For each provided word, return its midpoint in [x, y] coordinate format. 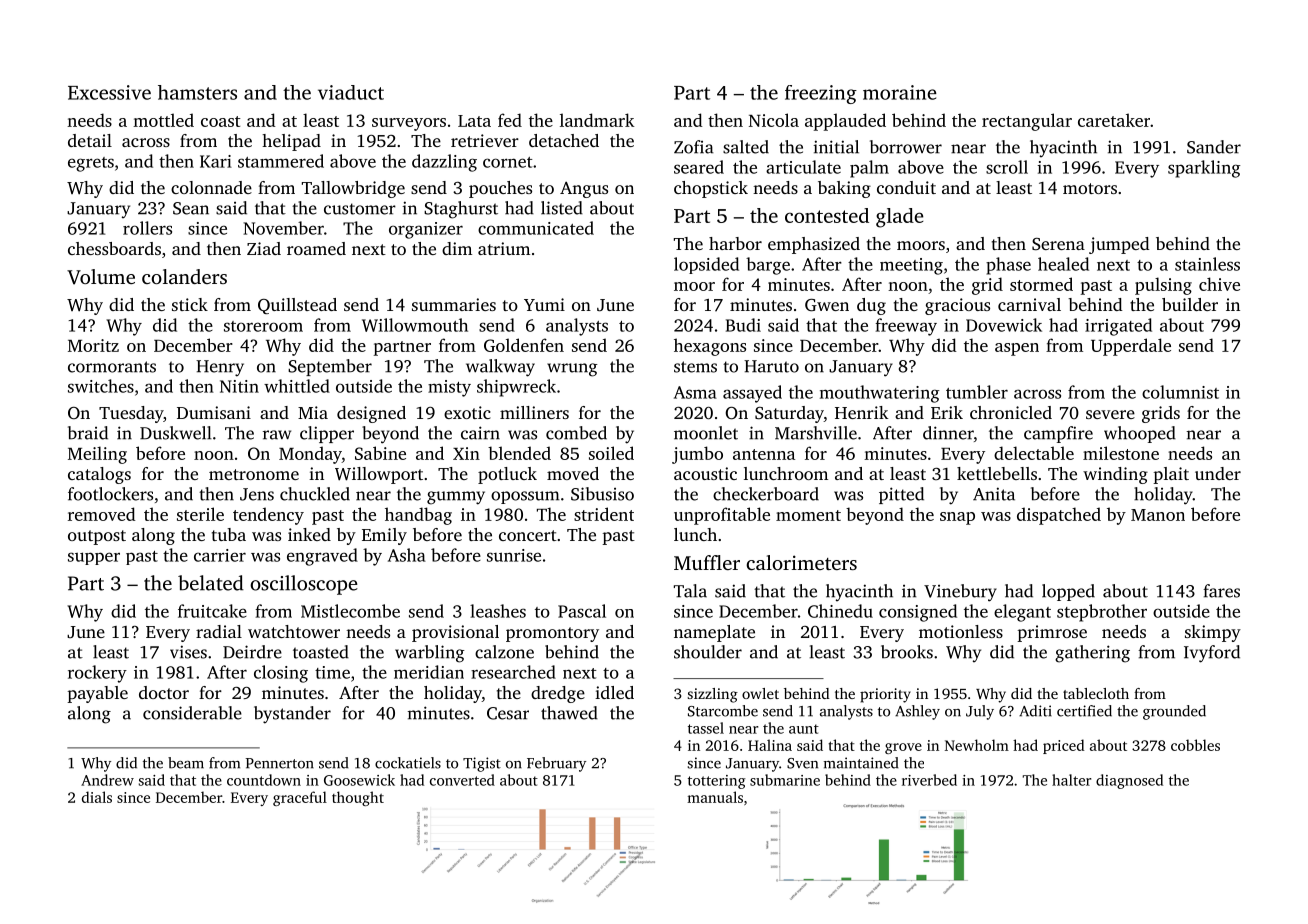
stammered [281, 161]
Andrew [107, 780]
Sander [1214, 147]
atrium [504, 248]
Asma [695, 392]
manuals [715, 797]
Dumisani [214, 412]
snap [957, 518]
